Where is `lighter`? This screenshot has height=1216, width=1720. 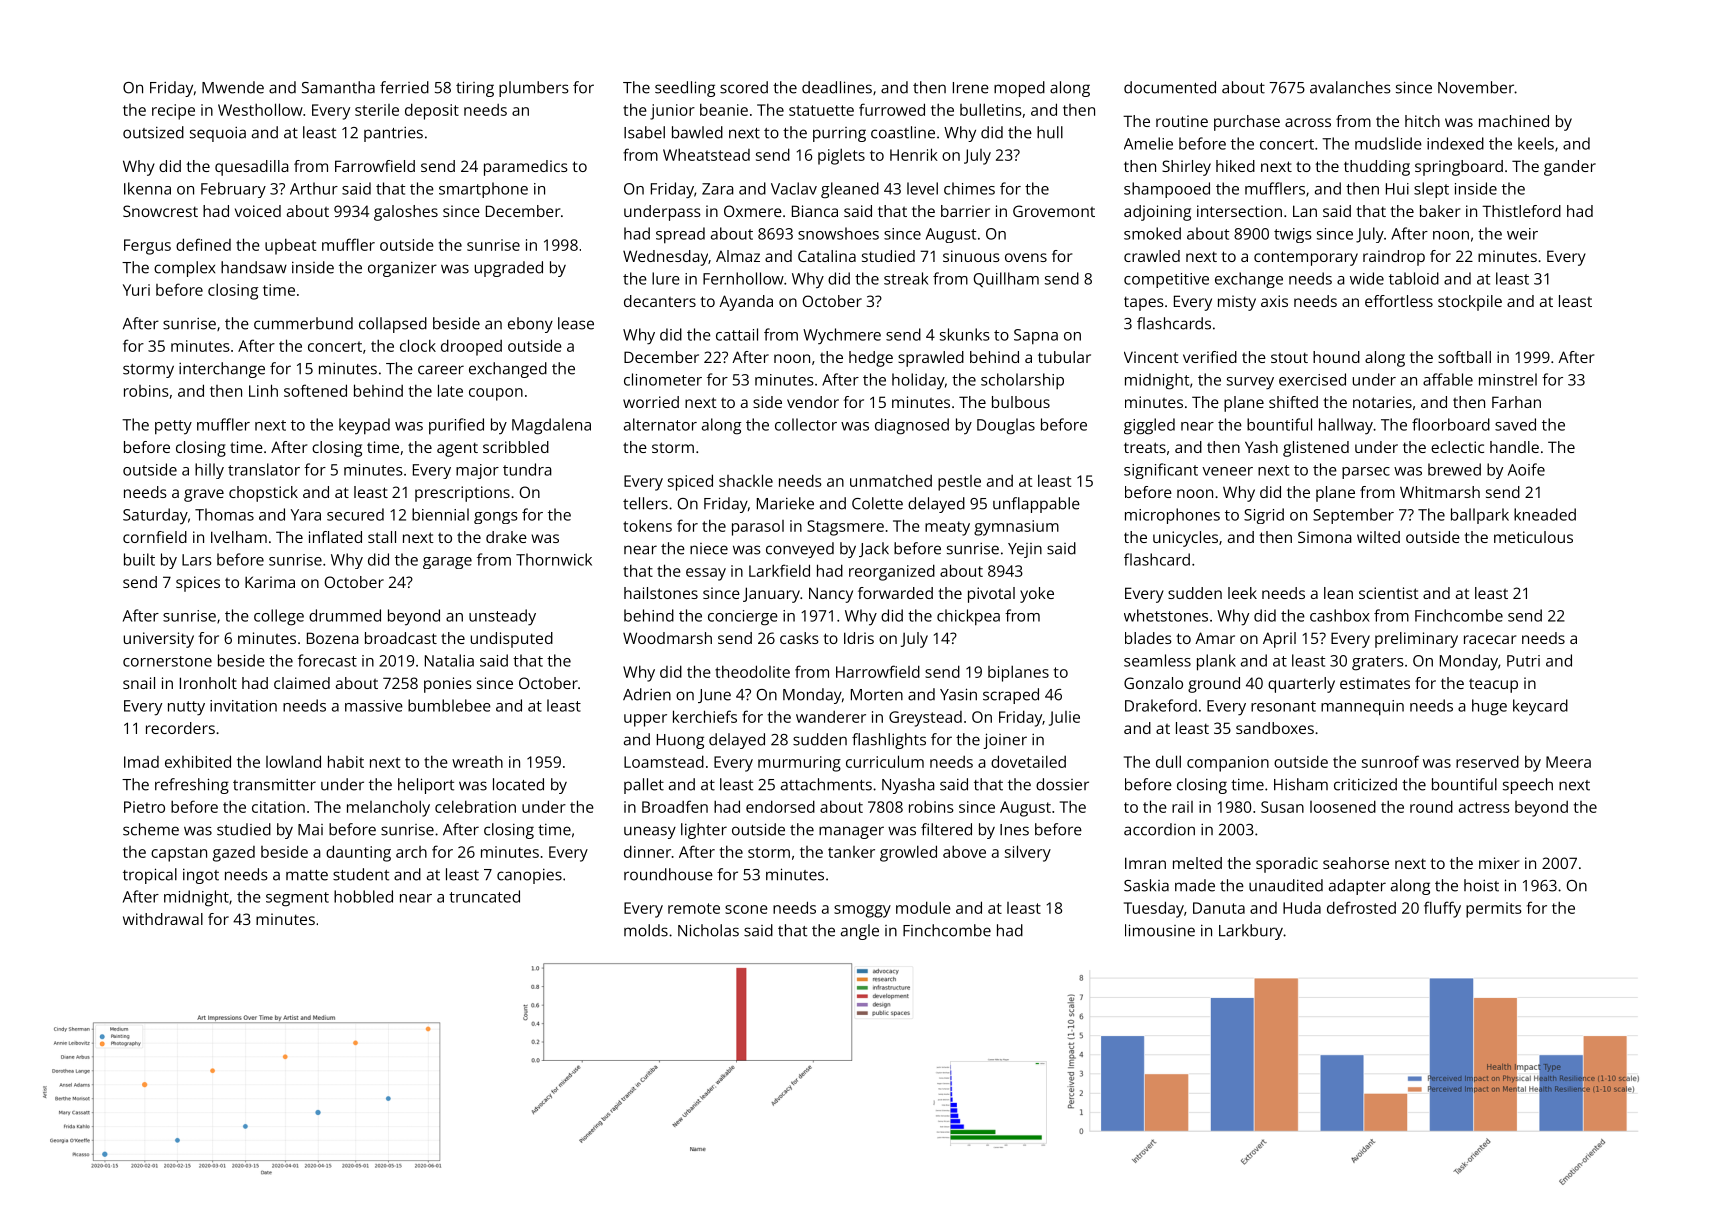 lighter is located at coordinates (704, 831).
